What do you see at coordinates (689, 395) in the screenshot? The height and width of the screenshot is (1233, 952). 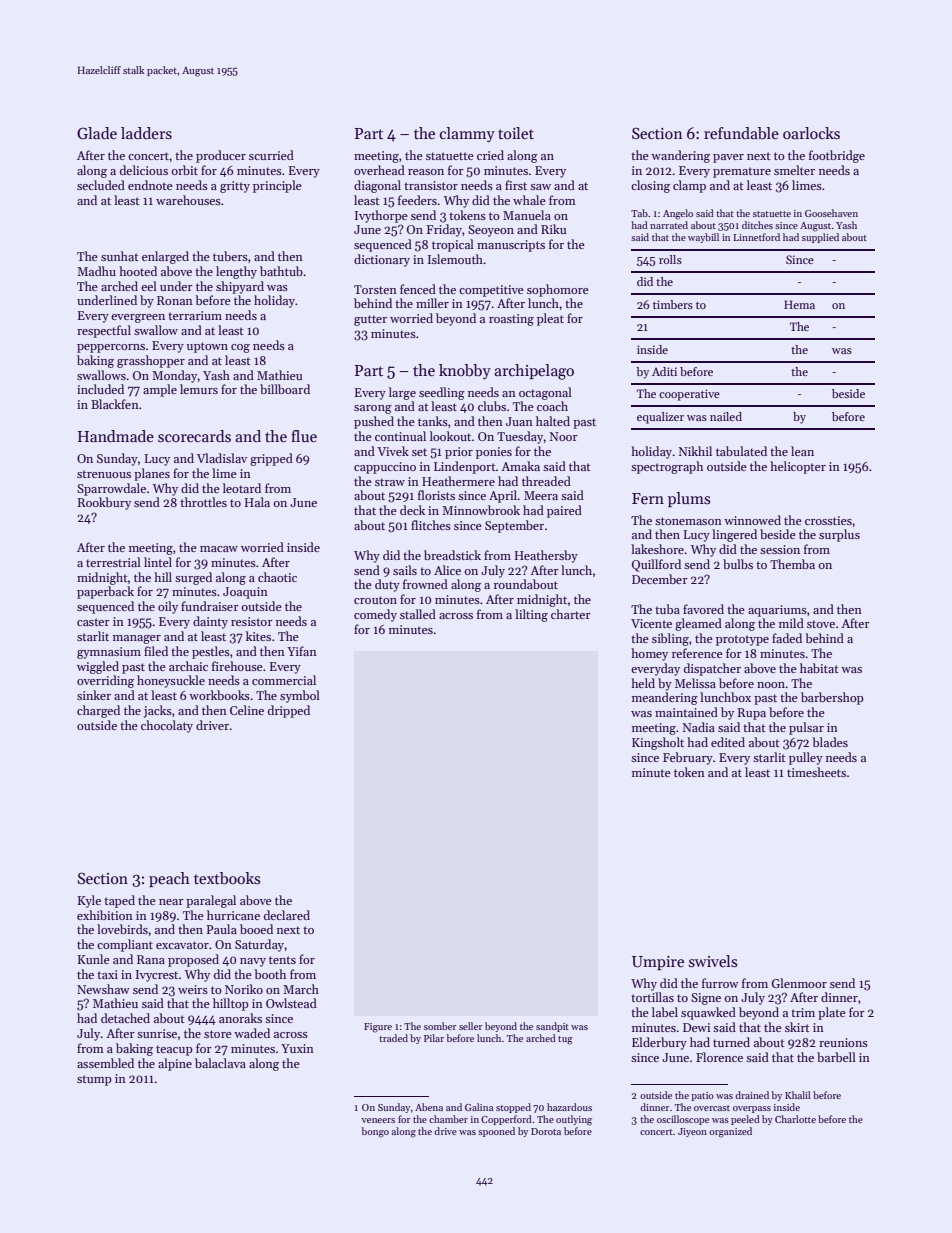 I see `cooperative` at bounding box center [689, 395].
